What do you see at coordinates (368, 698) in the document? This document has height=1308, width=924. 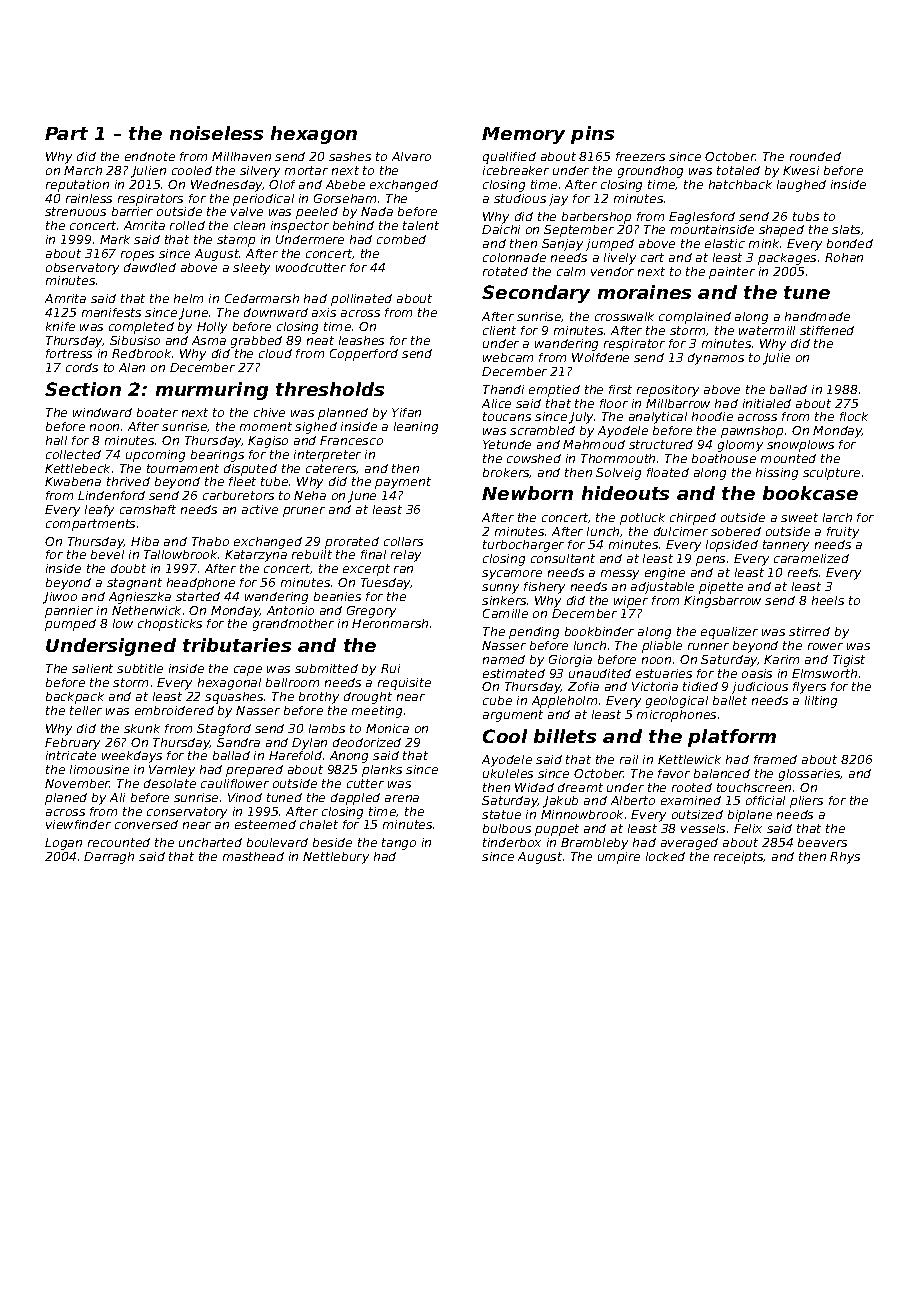 I see `drought` at bounding box center [368, 698].
